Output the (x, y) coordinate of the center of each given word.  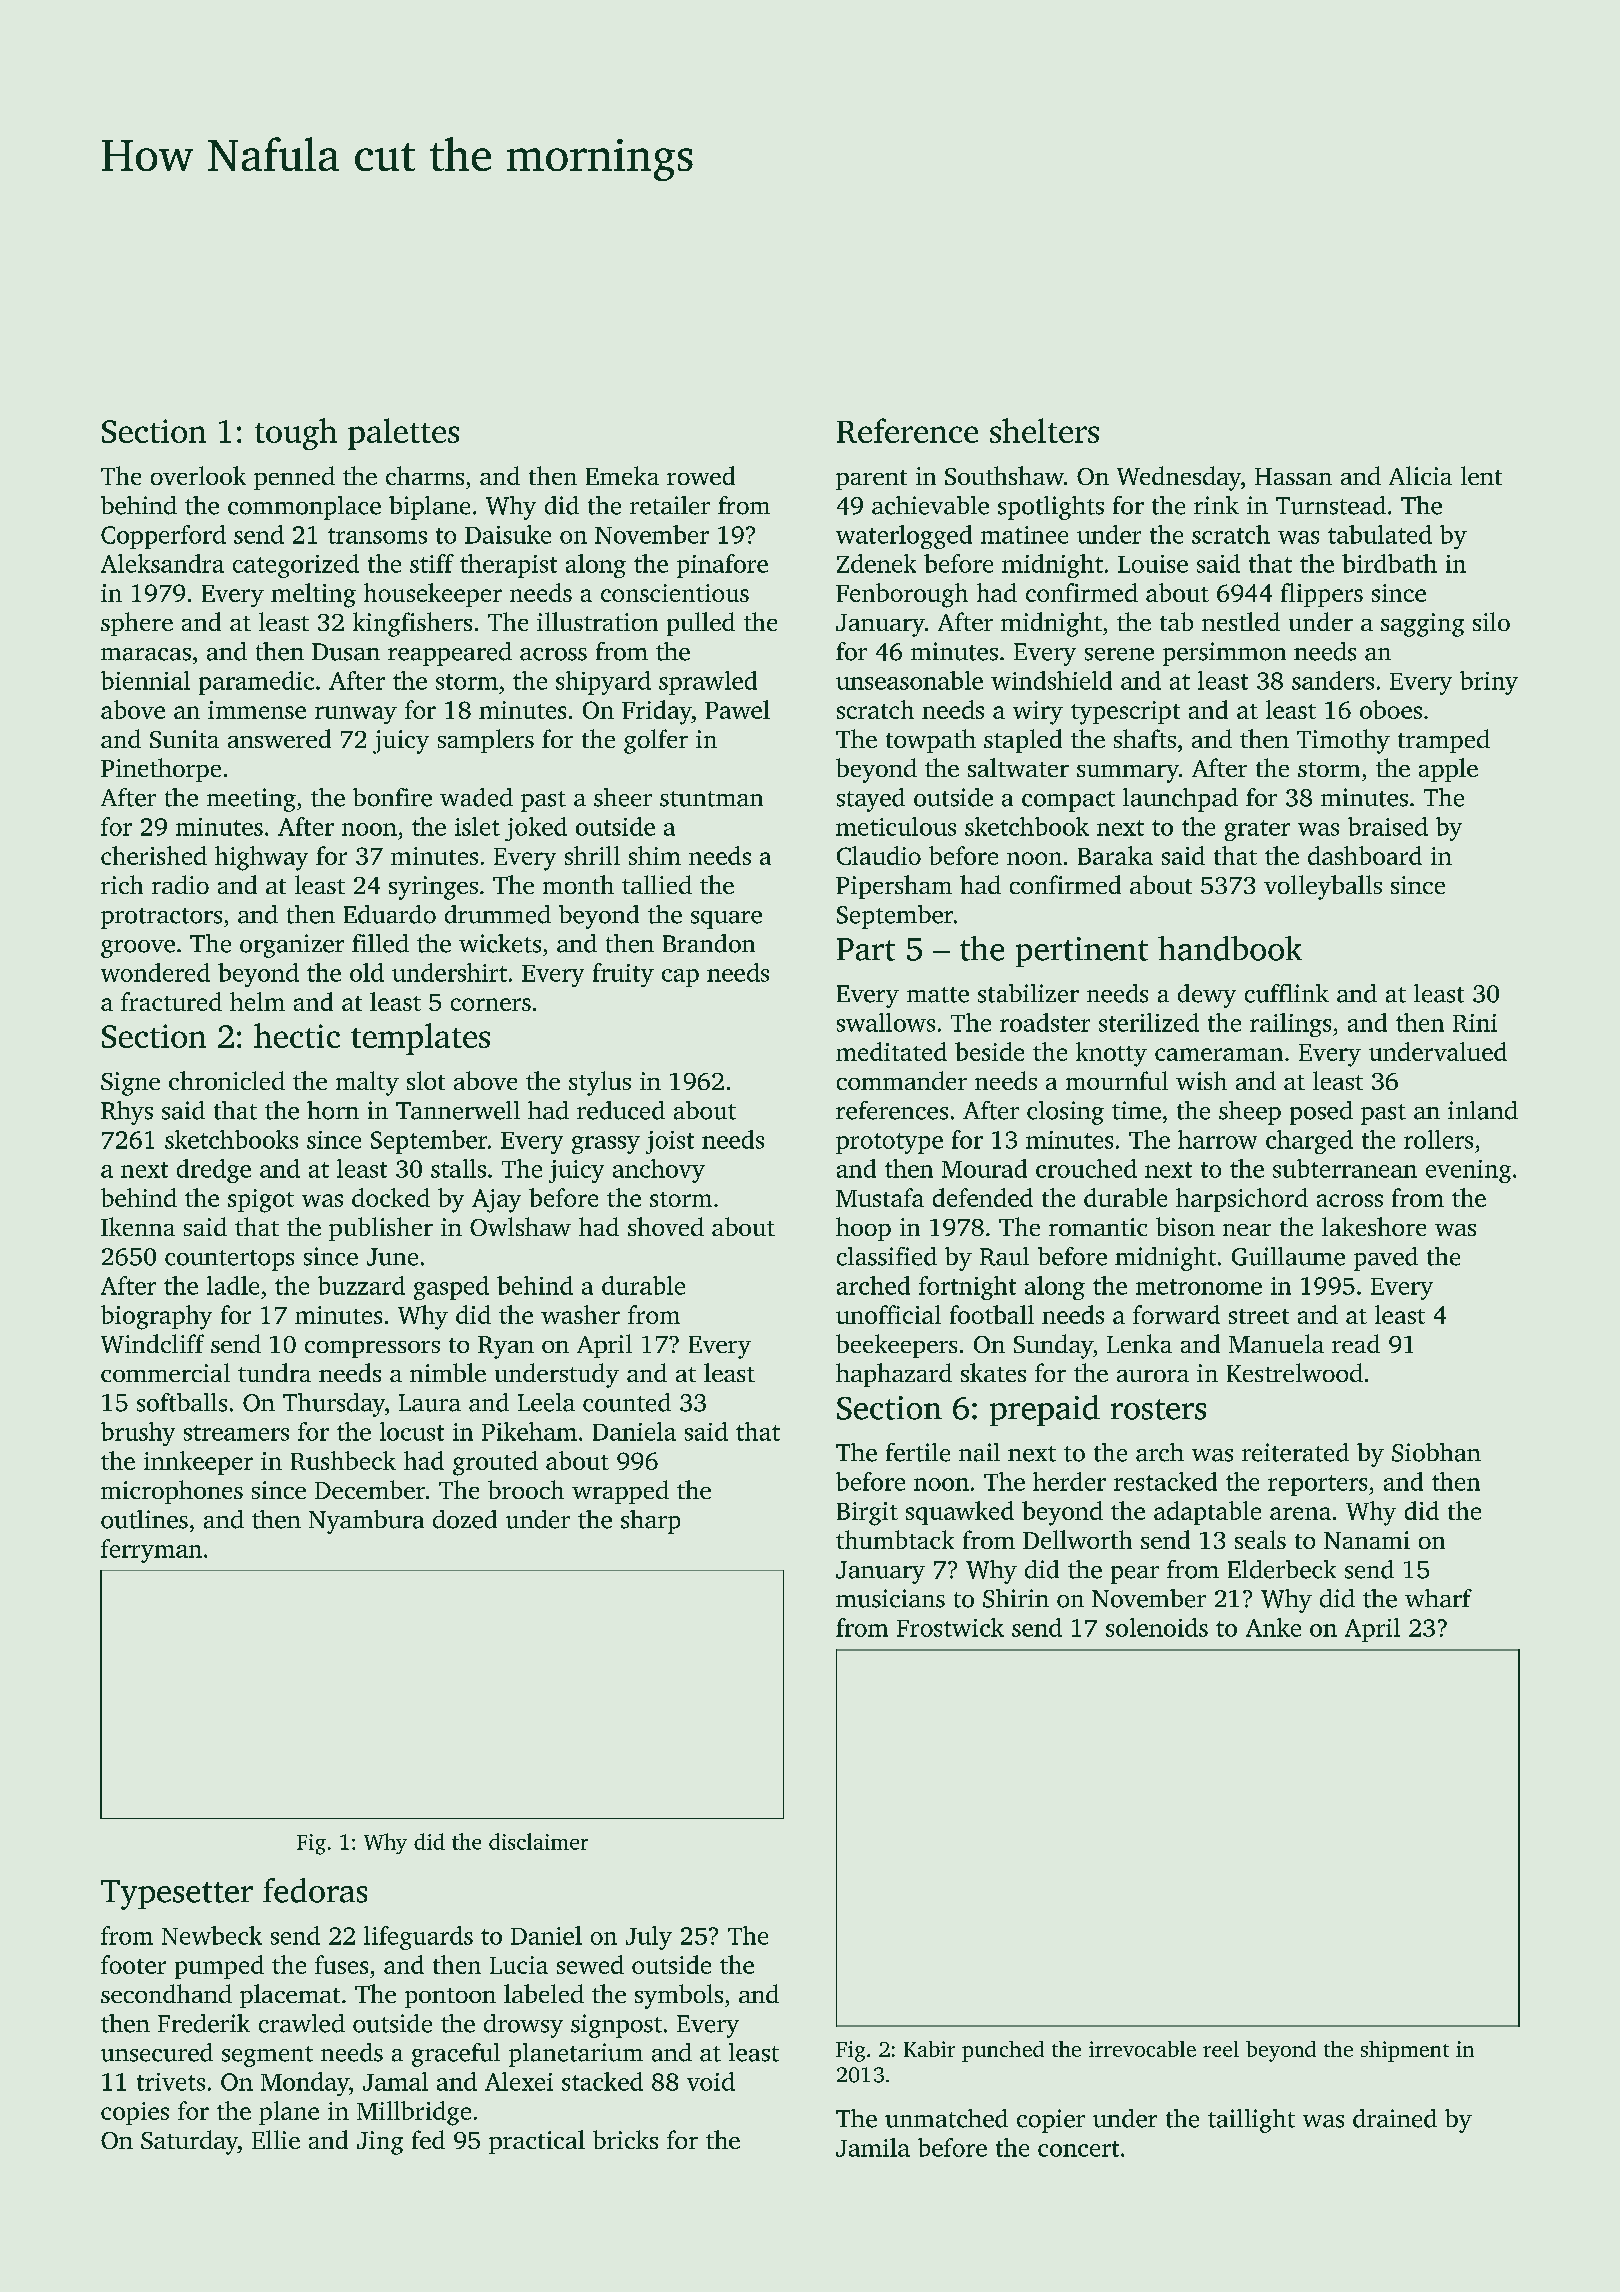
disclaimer (538, 1841)
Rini (1475, 1023)
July (649, 1938)
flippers (1322, 595)
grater (1257, 830)
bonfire (392, 797)
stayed (871, 800)
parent (871, 480)
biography (156, 1317)
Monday (305, 2084)
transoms (377, 536)
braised (1388, 826)
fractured (171, 1001)
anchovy (659, 1171)
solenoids (1157, 1627)
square (726, 920)
